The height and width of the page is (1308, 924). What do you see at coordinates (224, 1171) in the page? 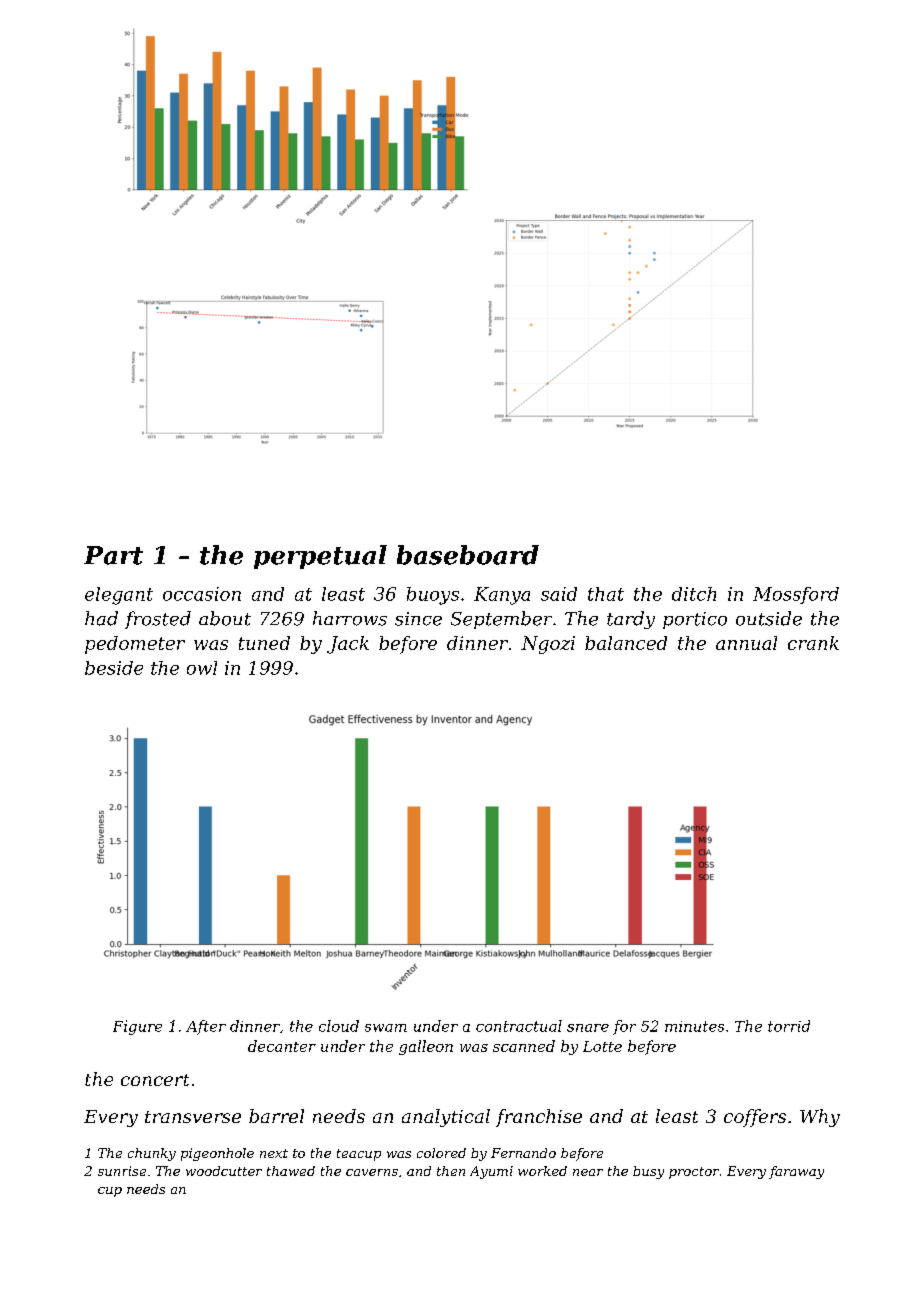
I see `woodcutter` at bounding box center [224, 1171].
